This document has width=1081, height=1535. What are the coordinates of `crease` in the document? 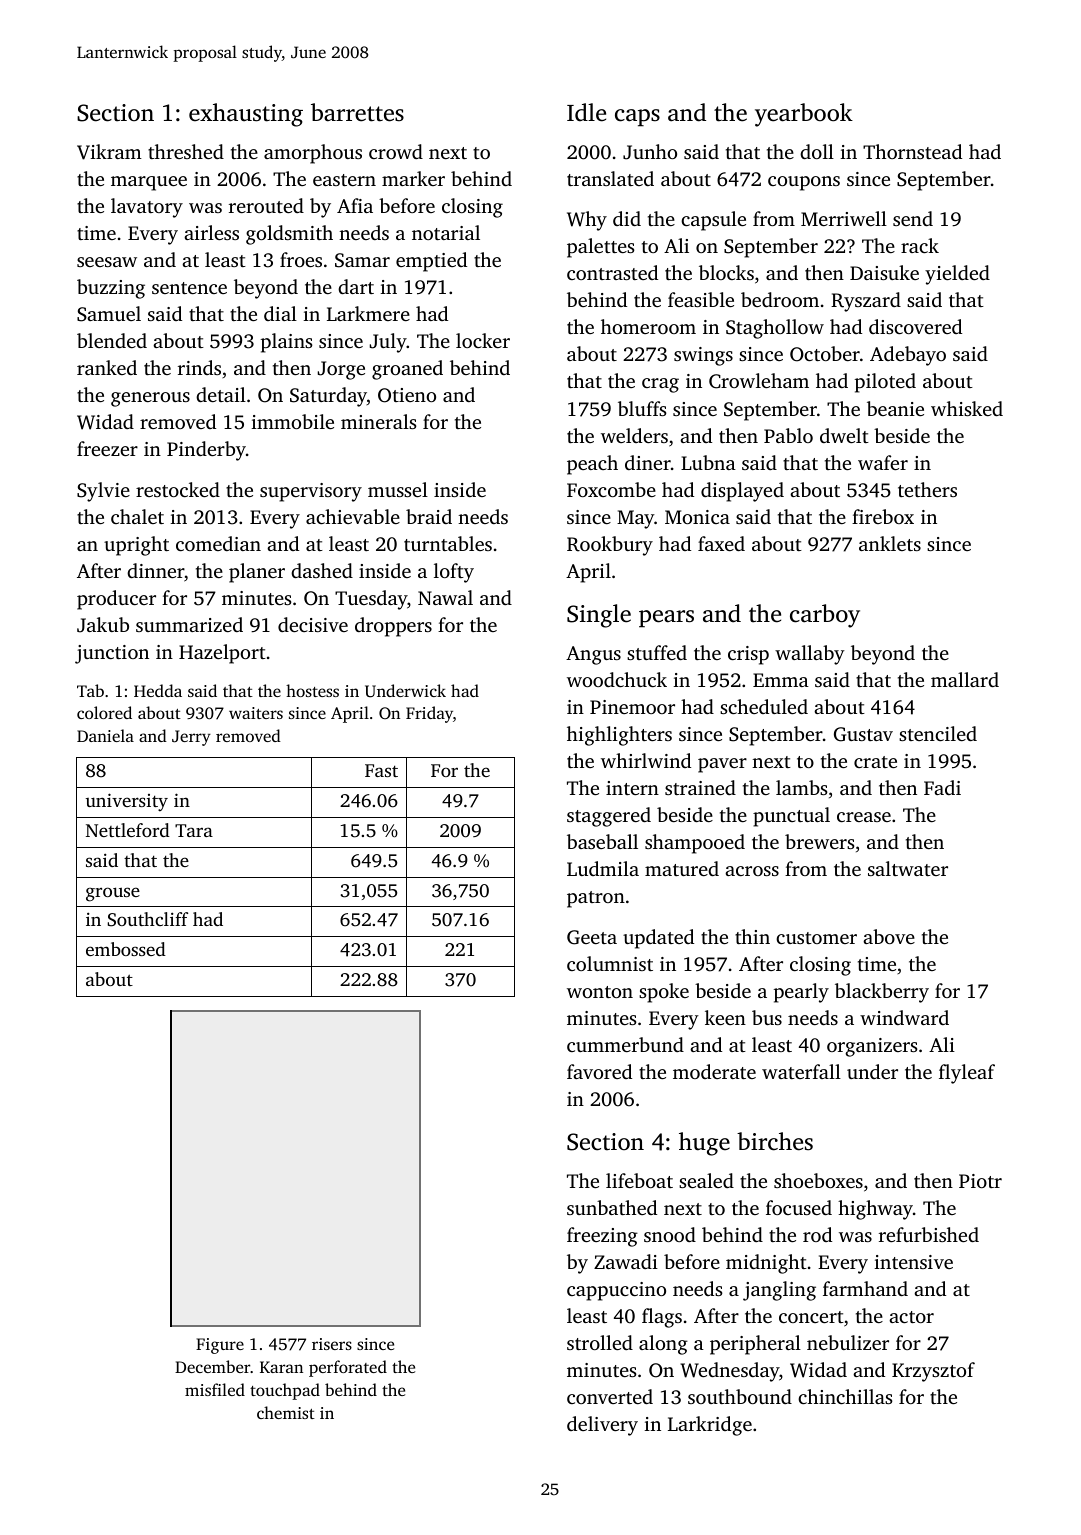 It's located at (864, 817).
